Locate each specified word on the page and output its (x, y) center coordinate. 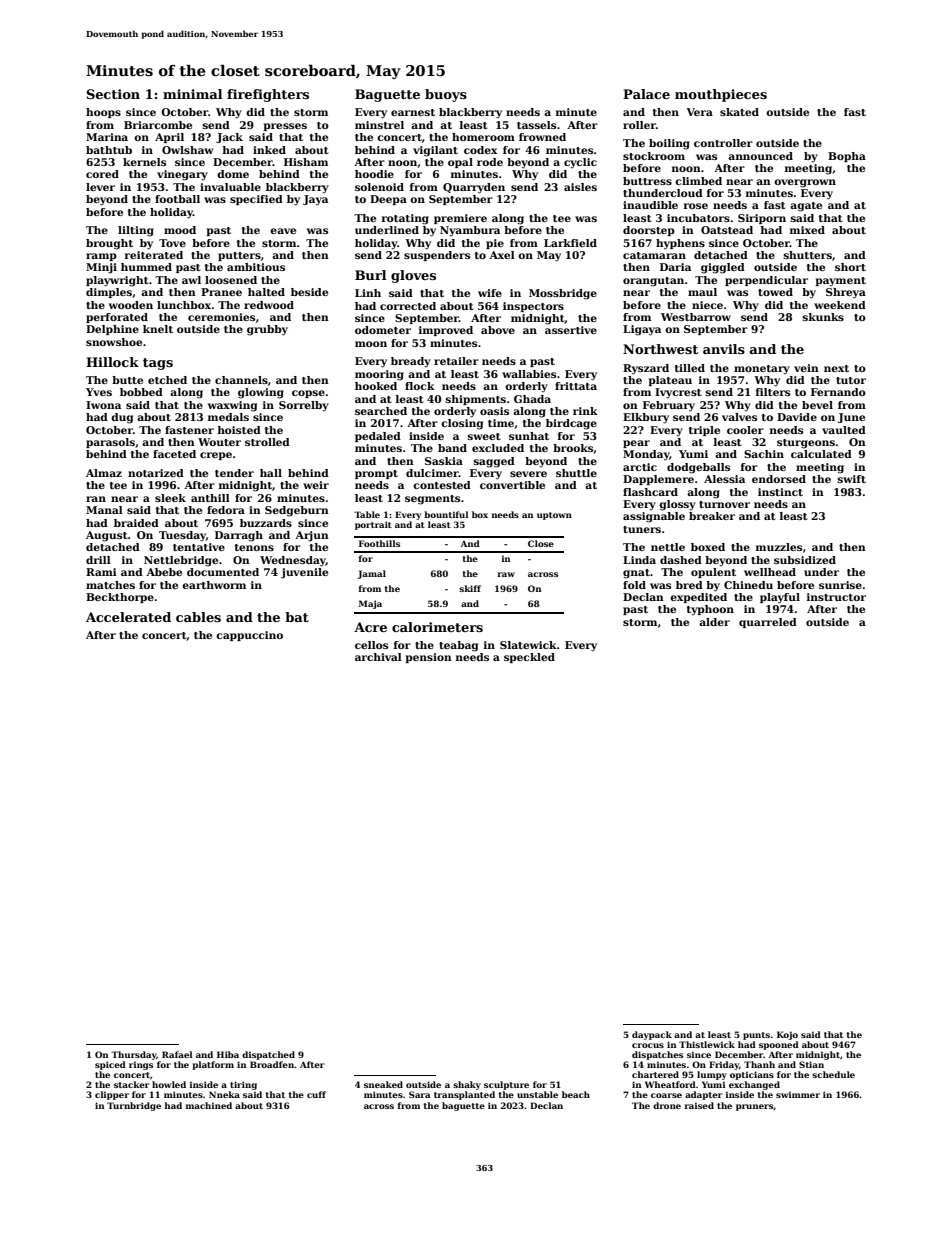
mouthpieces (721, 95)
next (836, 368)
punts (756, 1036)
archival (378, 657)
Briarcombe (158, 125)
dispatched (268, 1055)
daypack (652, 1035)
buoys (446, 95)
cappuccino (249, 636)
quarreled (768, 623)
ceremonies (221, 317)
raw (506, 574)
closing (462, 424)
